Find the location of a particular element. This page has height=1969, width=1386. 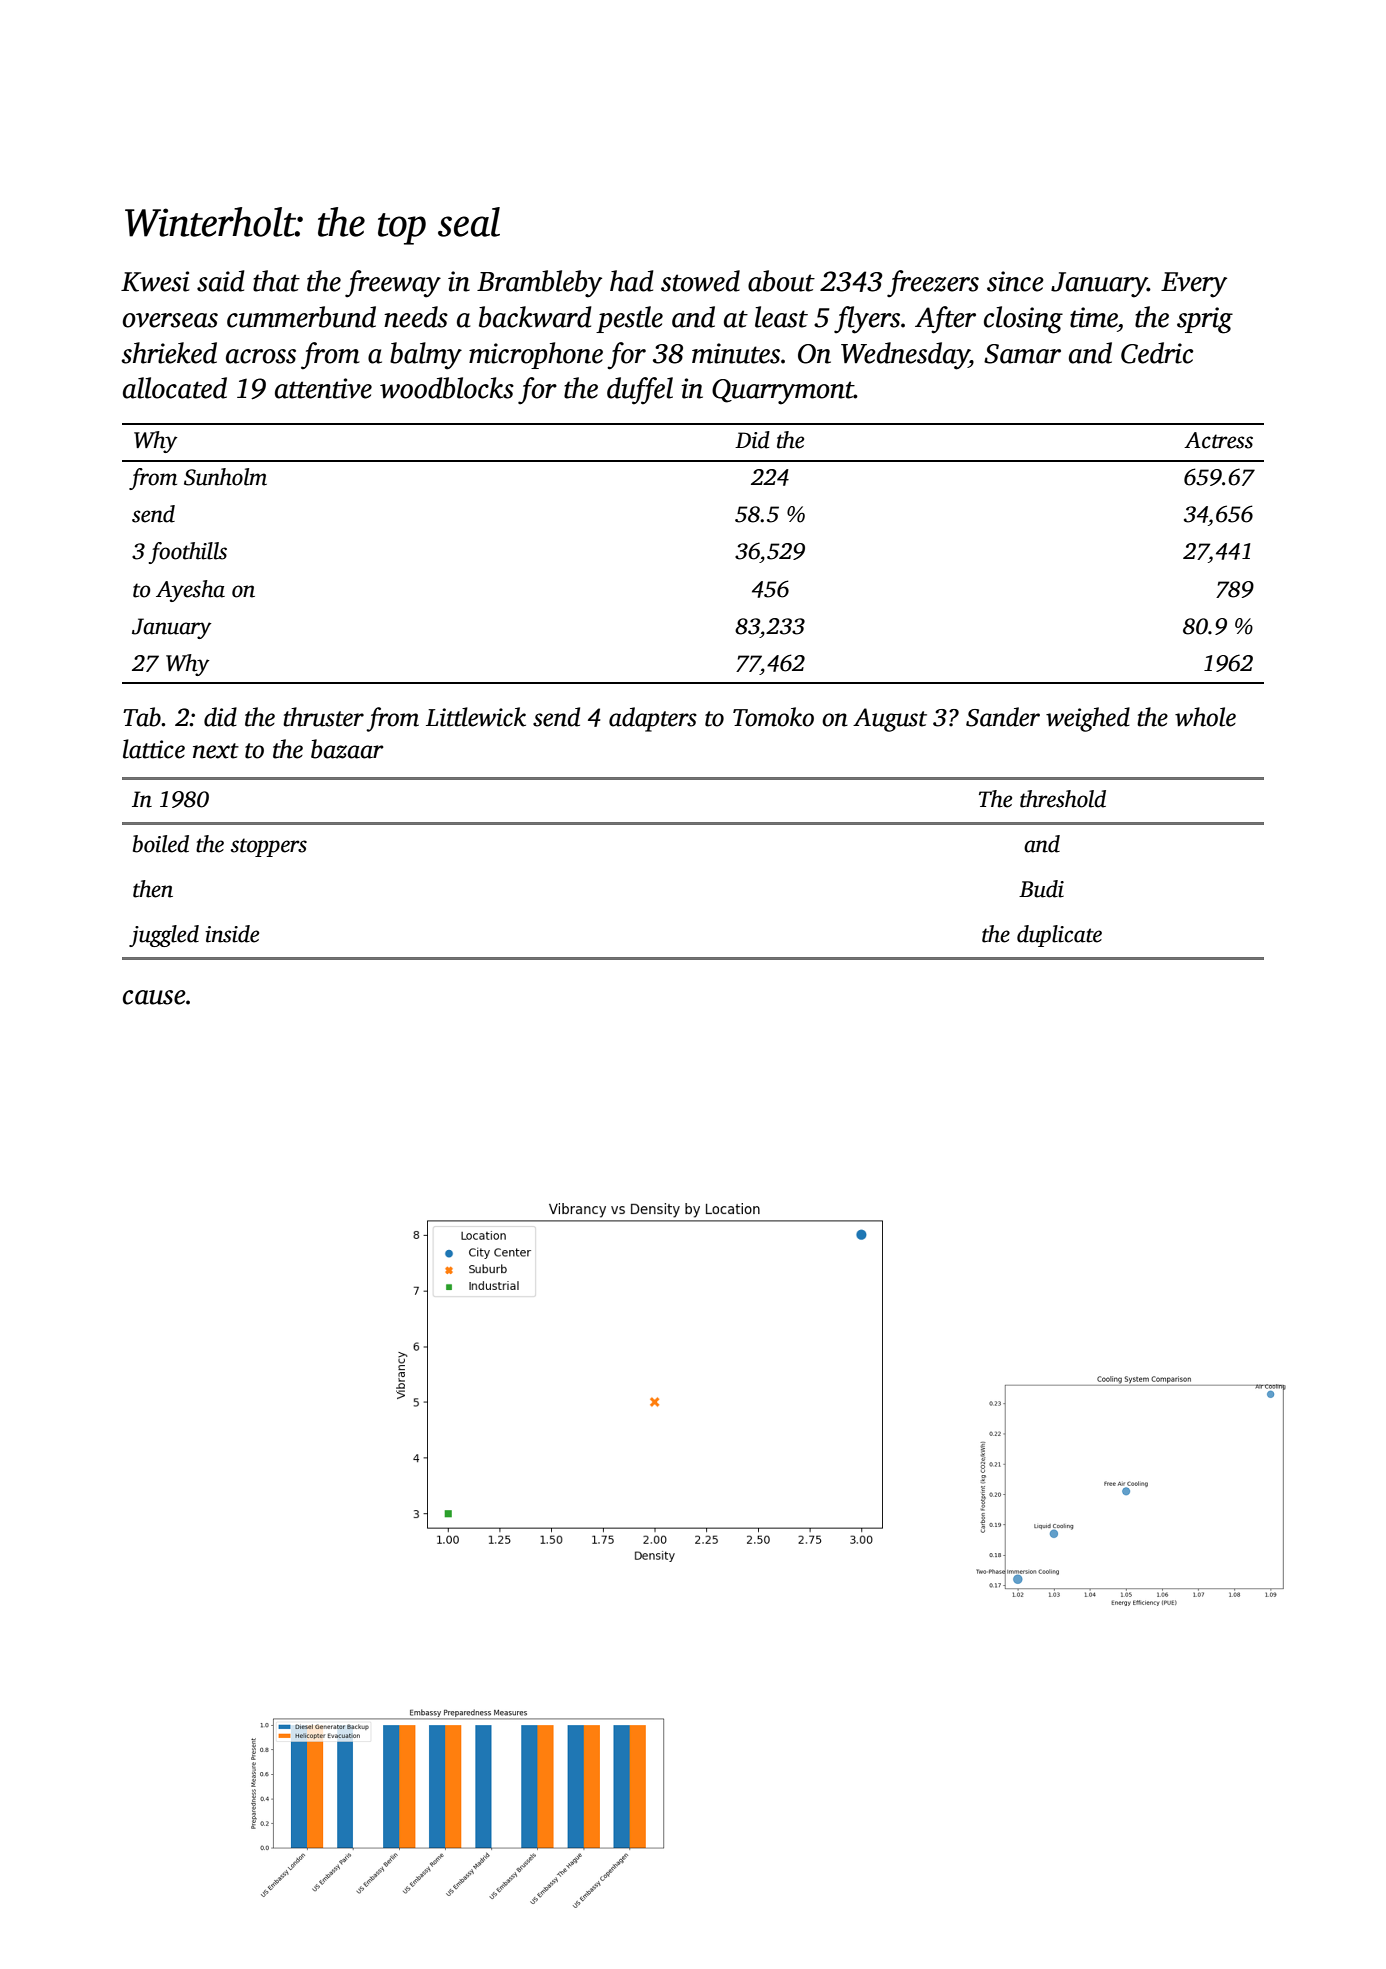

Actress is located at coordinates (1218, 440).
